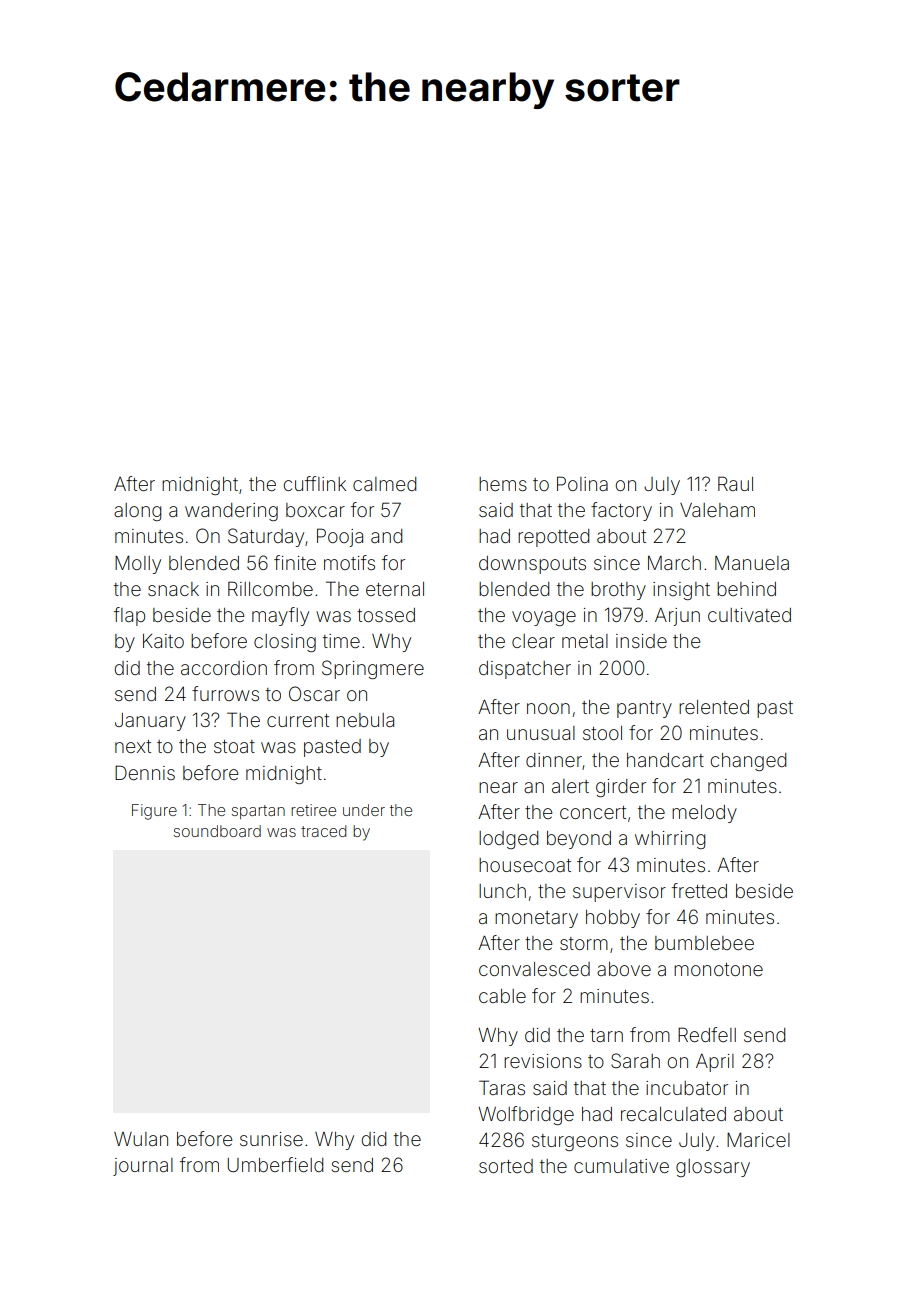 This page has width=908, height=1316. What do you see at coordinates (314, 483) in the page?
I see `cufflink` at bounding box center [314, 483].
